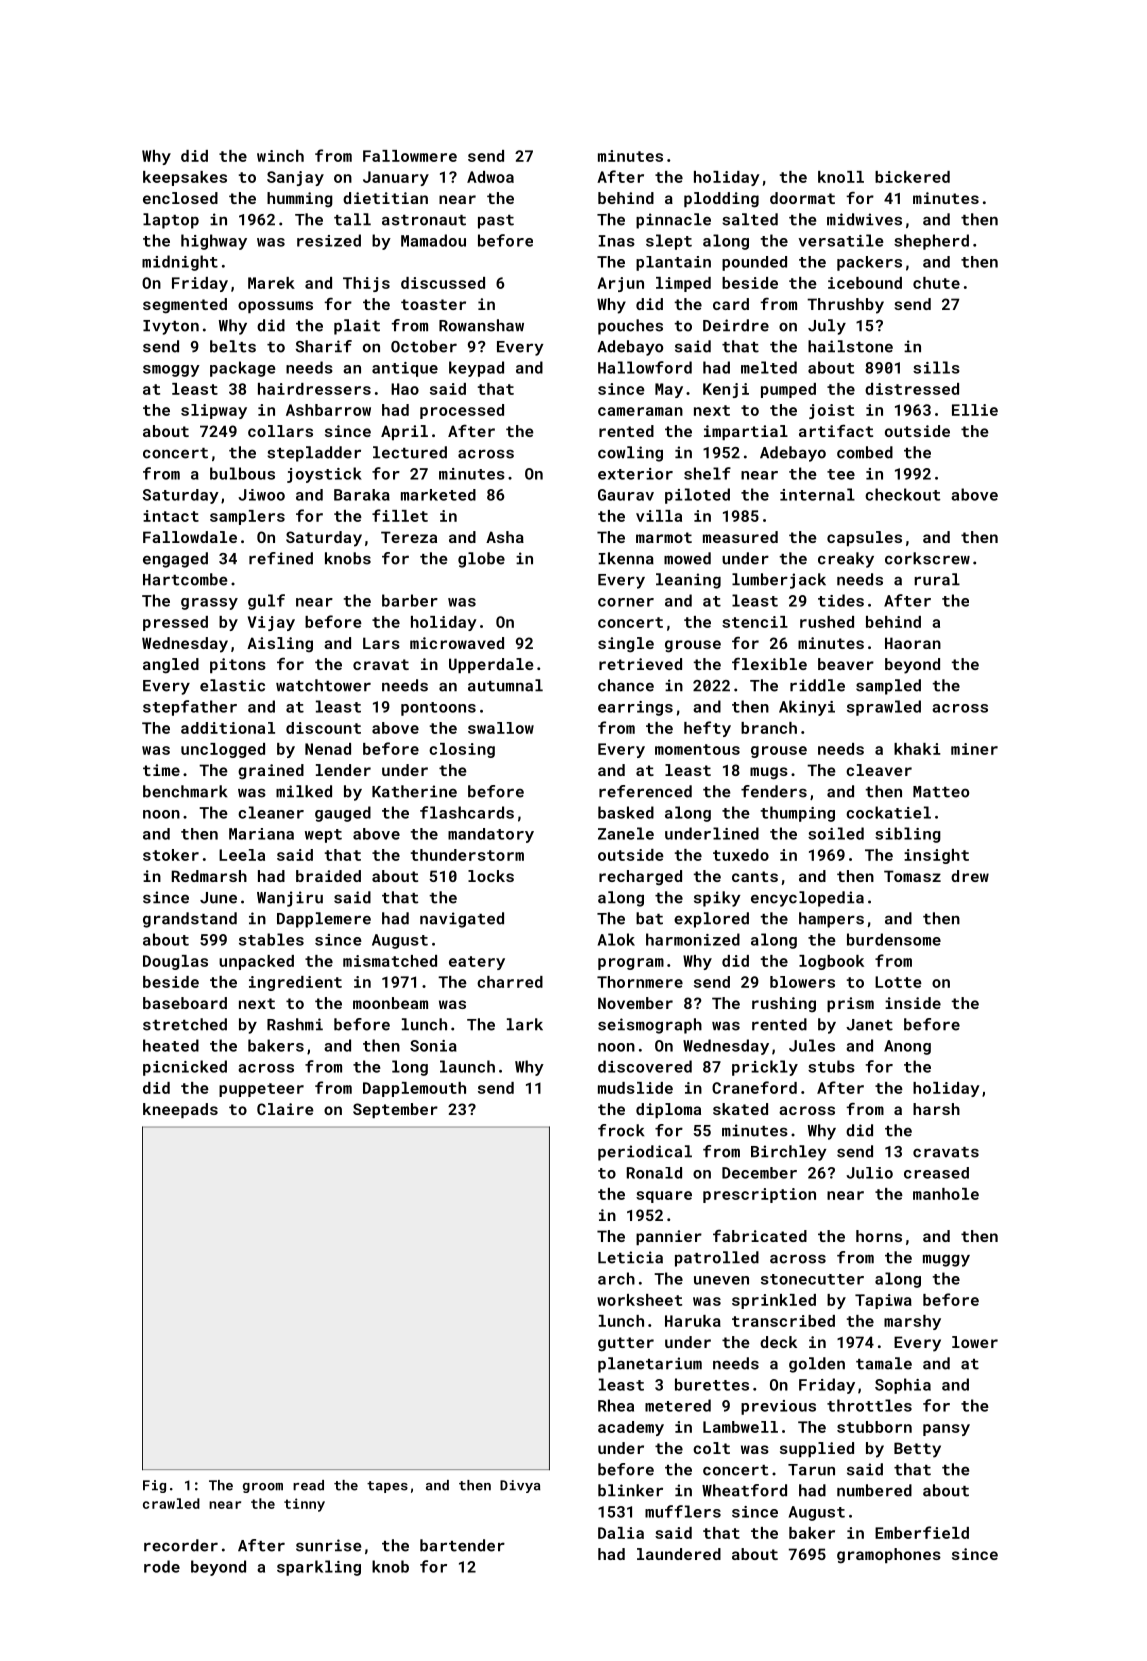 The width and height of the image is (1147, 1661). I want to click on baseboard, so click(185, 1003).
